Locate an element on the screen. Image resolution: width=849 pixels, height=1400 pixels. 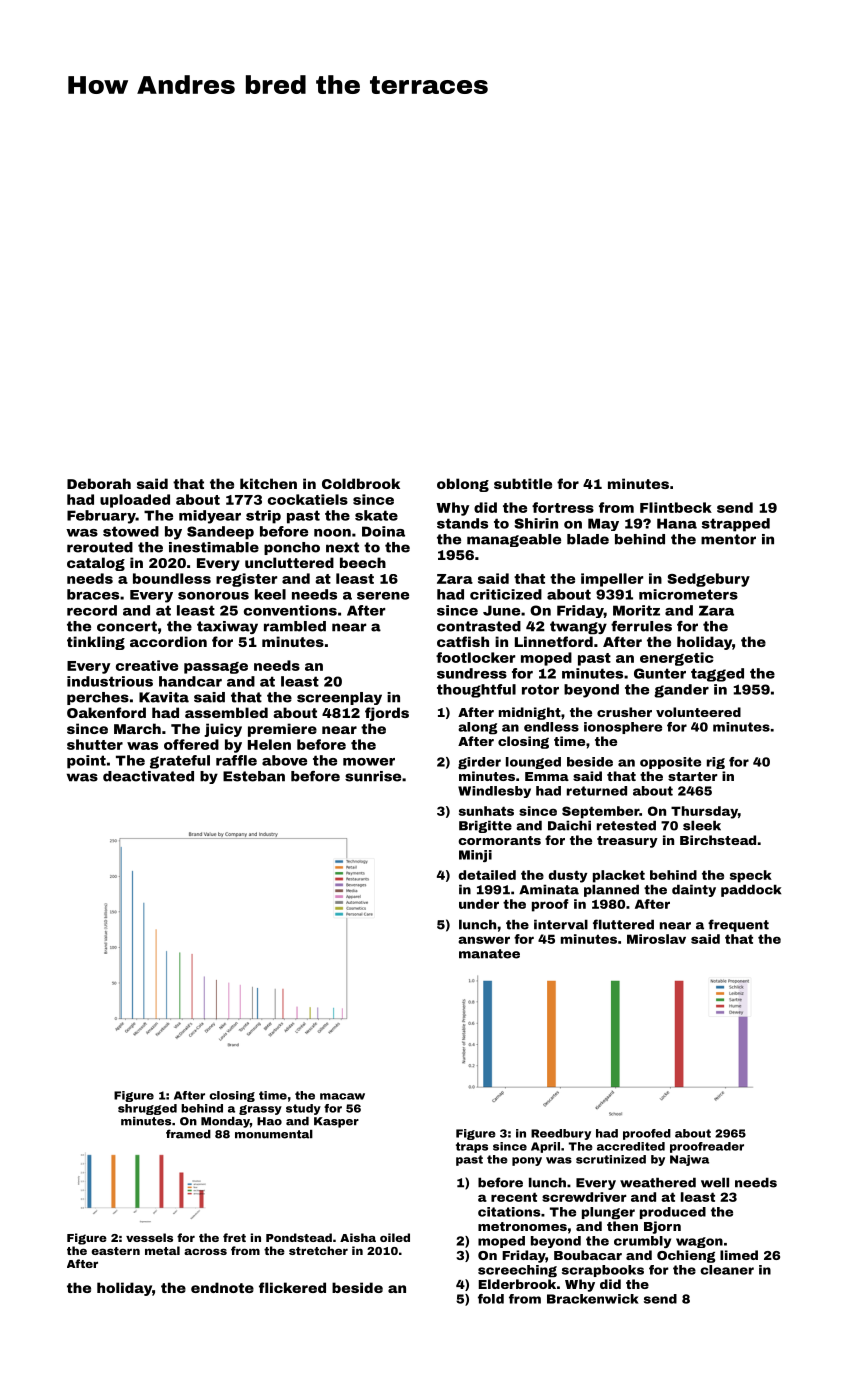
Miroslav is located at coordinates (656, 939).
